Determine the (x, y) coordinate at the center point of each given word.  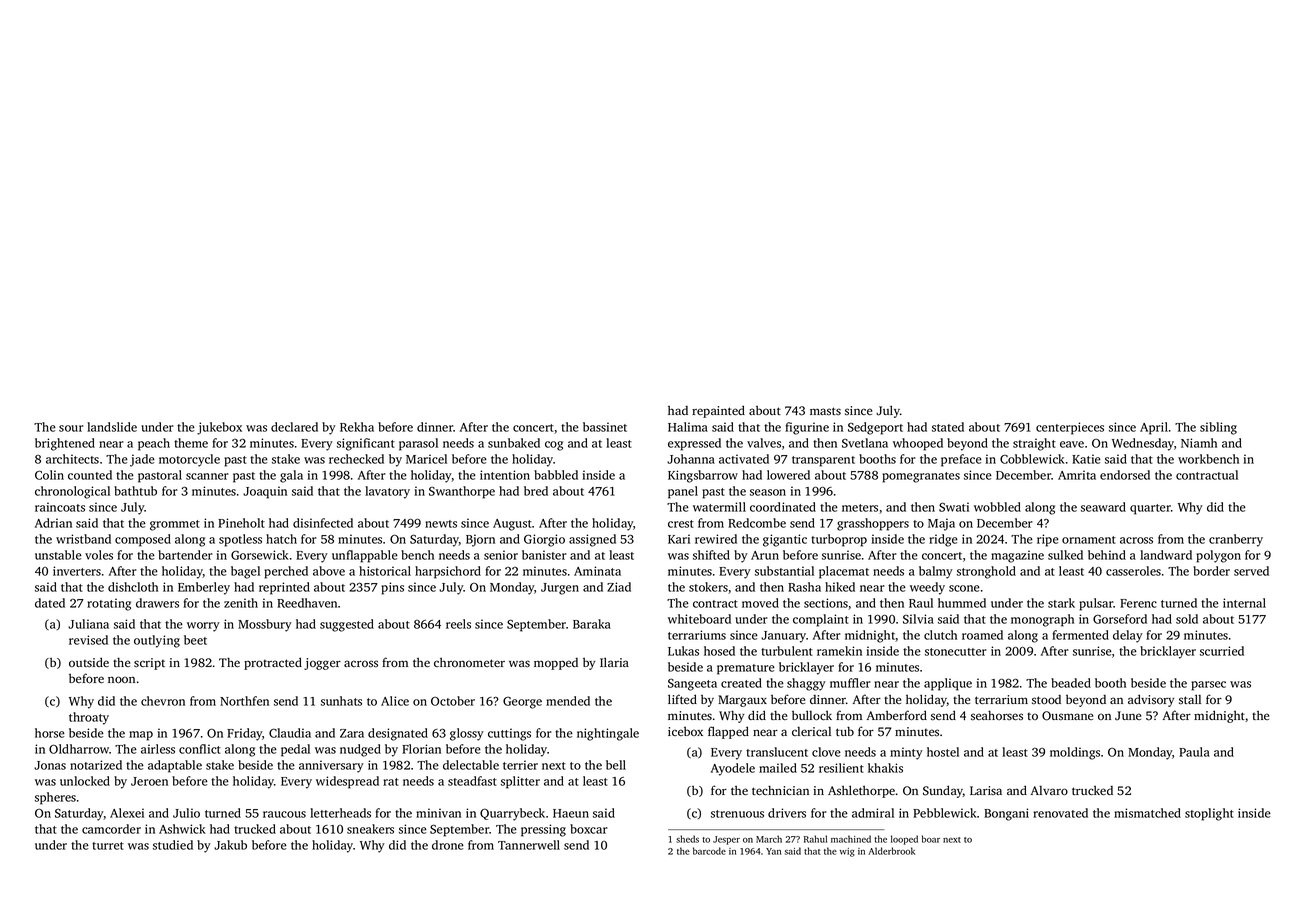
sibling (1218, 428)
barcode (709, 851)
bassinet (605, 427)
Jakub (230, 845)
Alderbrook (891, 851)
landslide (112, 427)
